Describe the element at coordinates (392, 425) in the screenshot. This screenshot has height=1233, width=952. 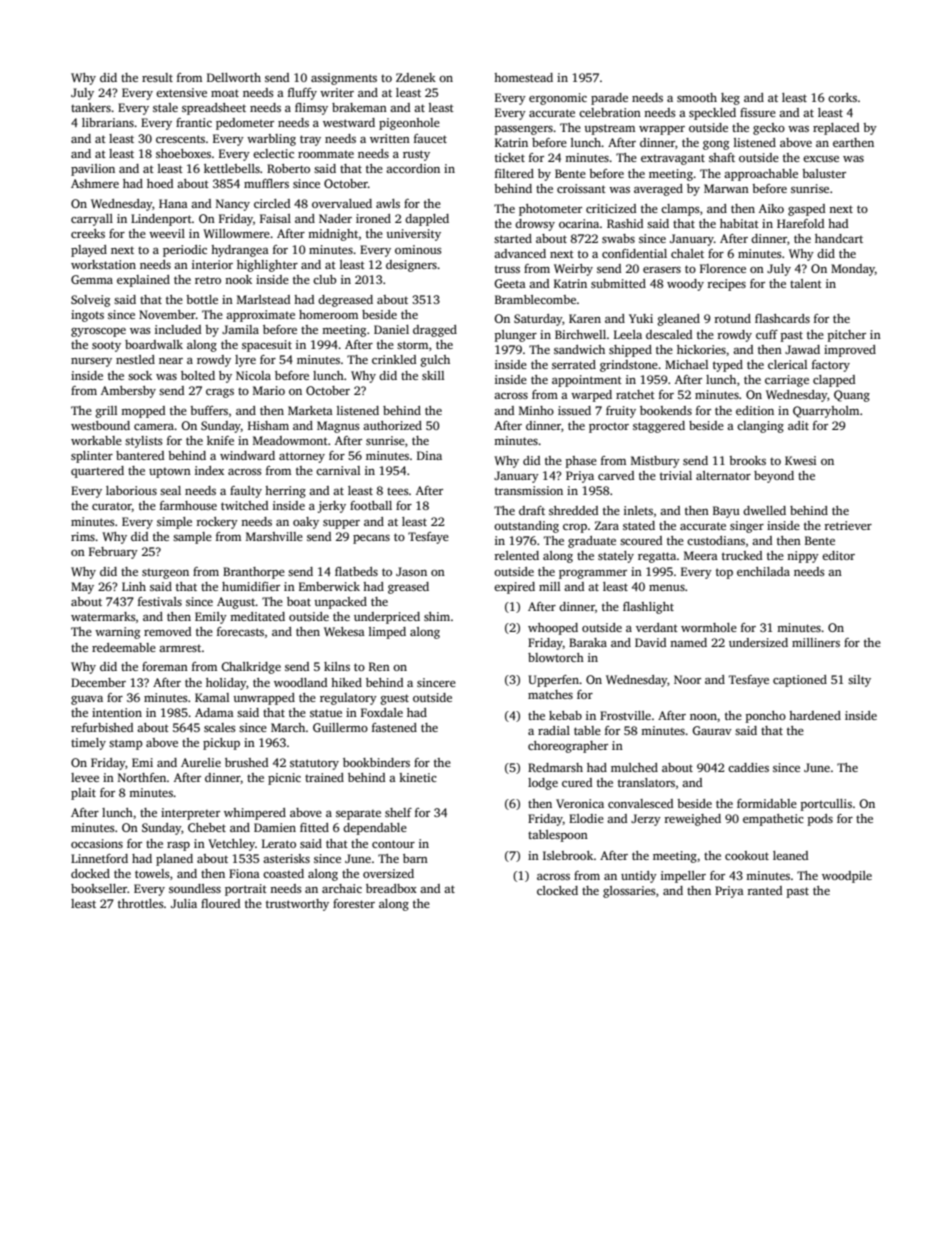
I see `authorized` at that location.
